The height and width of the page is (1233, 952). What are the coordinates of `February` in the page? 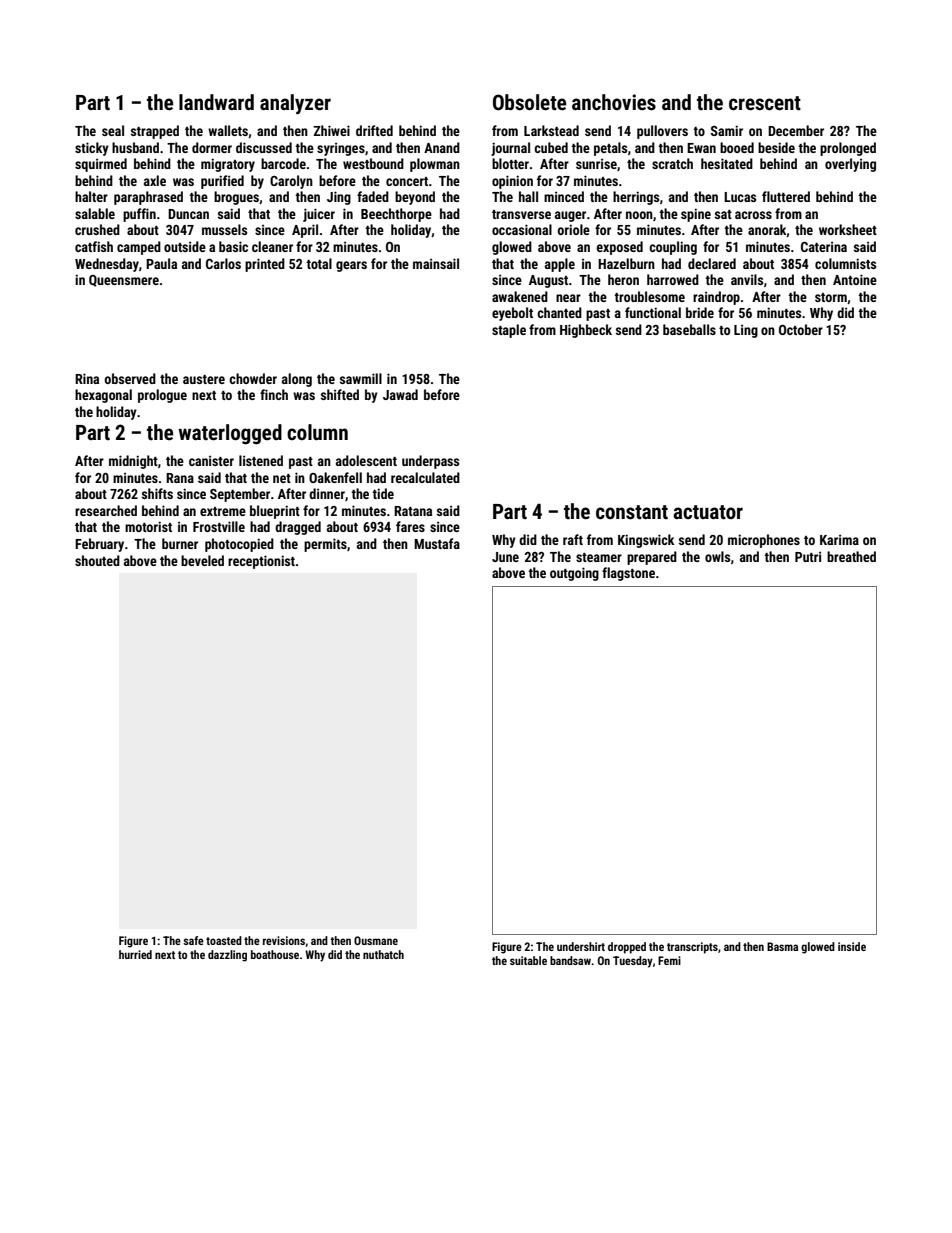 It's located at (99, 545).
